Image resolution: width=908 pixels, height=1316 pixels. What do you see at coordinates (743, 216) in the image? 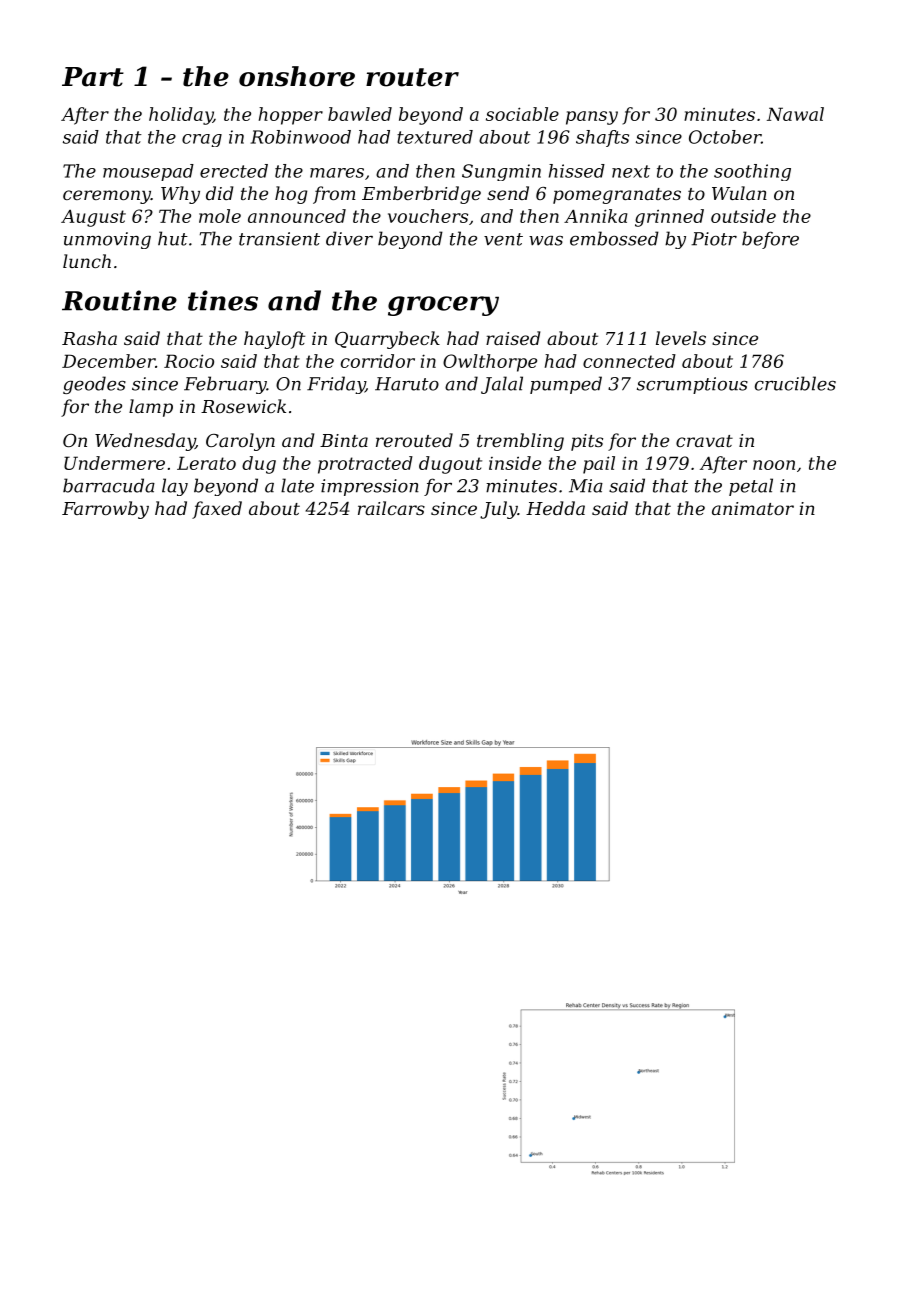
I see `outside` at bounding box center [743, 216].
